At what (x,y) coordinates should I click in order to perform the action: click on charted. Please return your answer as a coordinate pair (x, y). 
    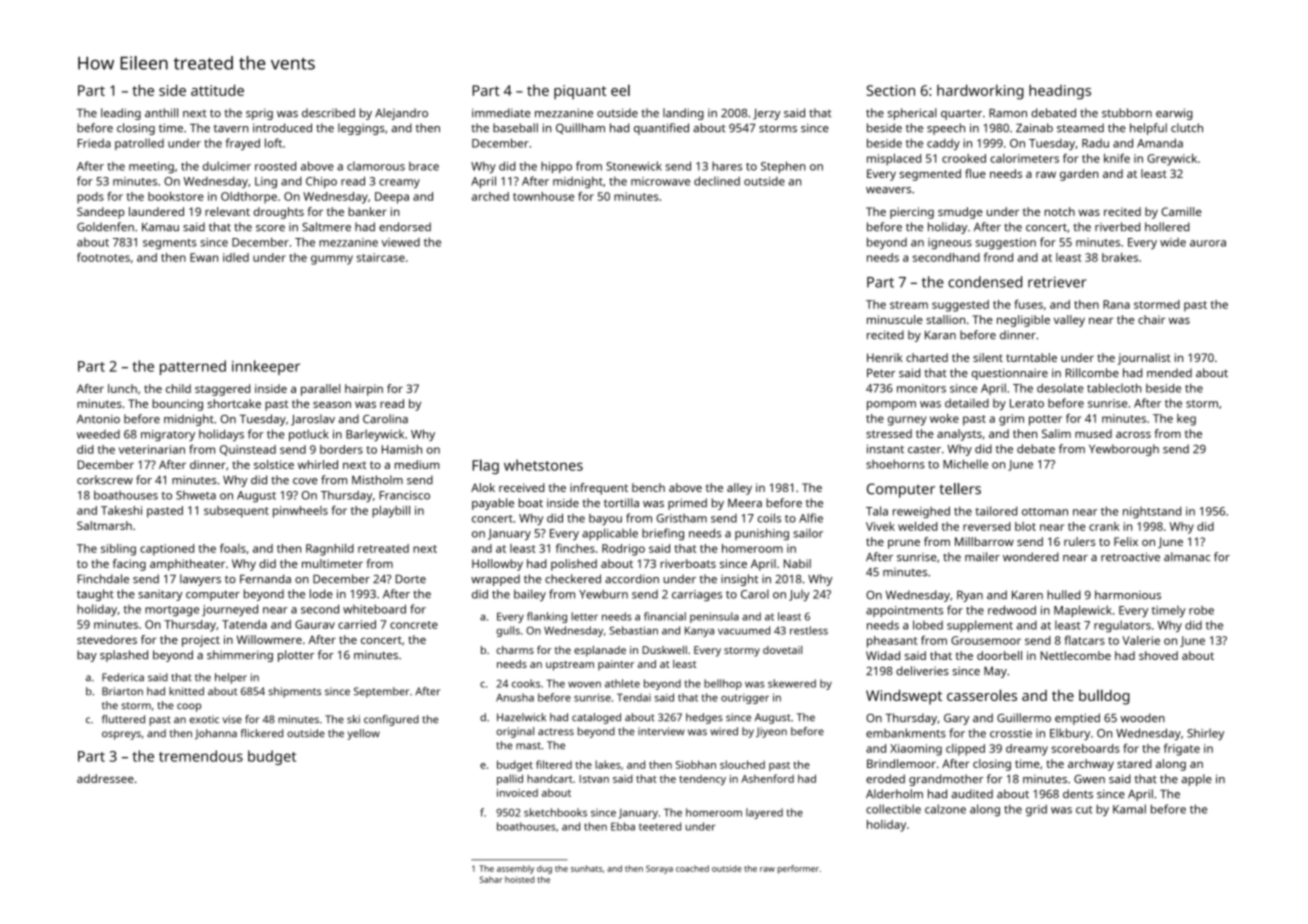
    Looking at the image, I should click on (927, 357).
